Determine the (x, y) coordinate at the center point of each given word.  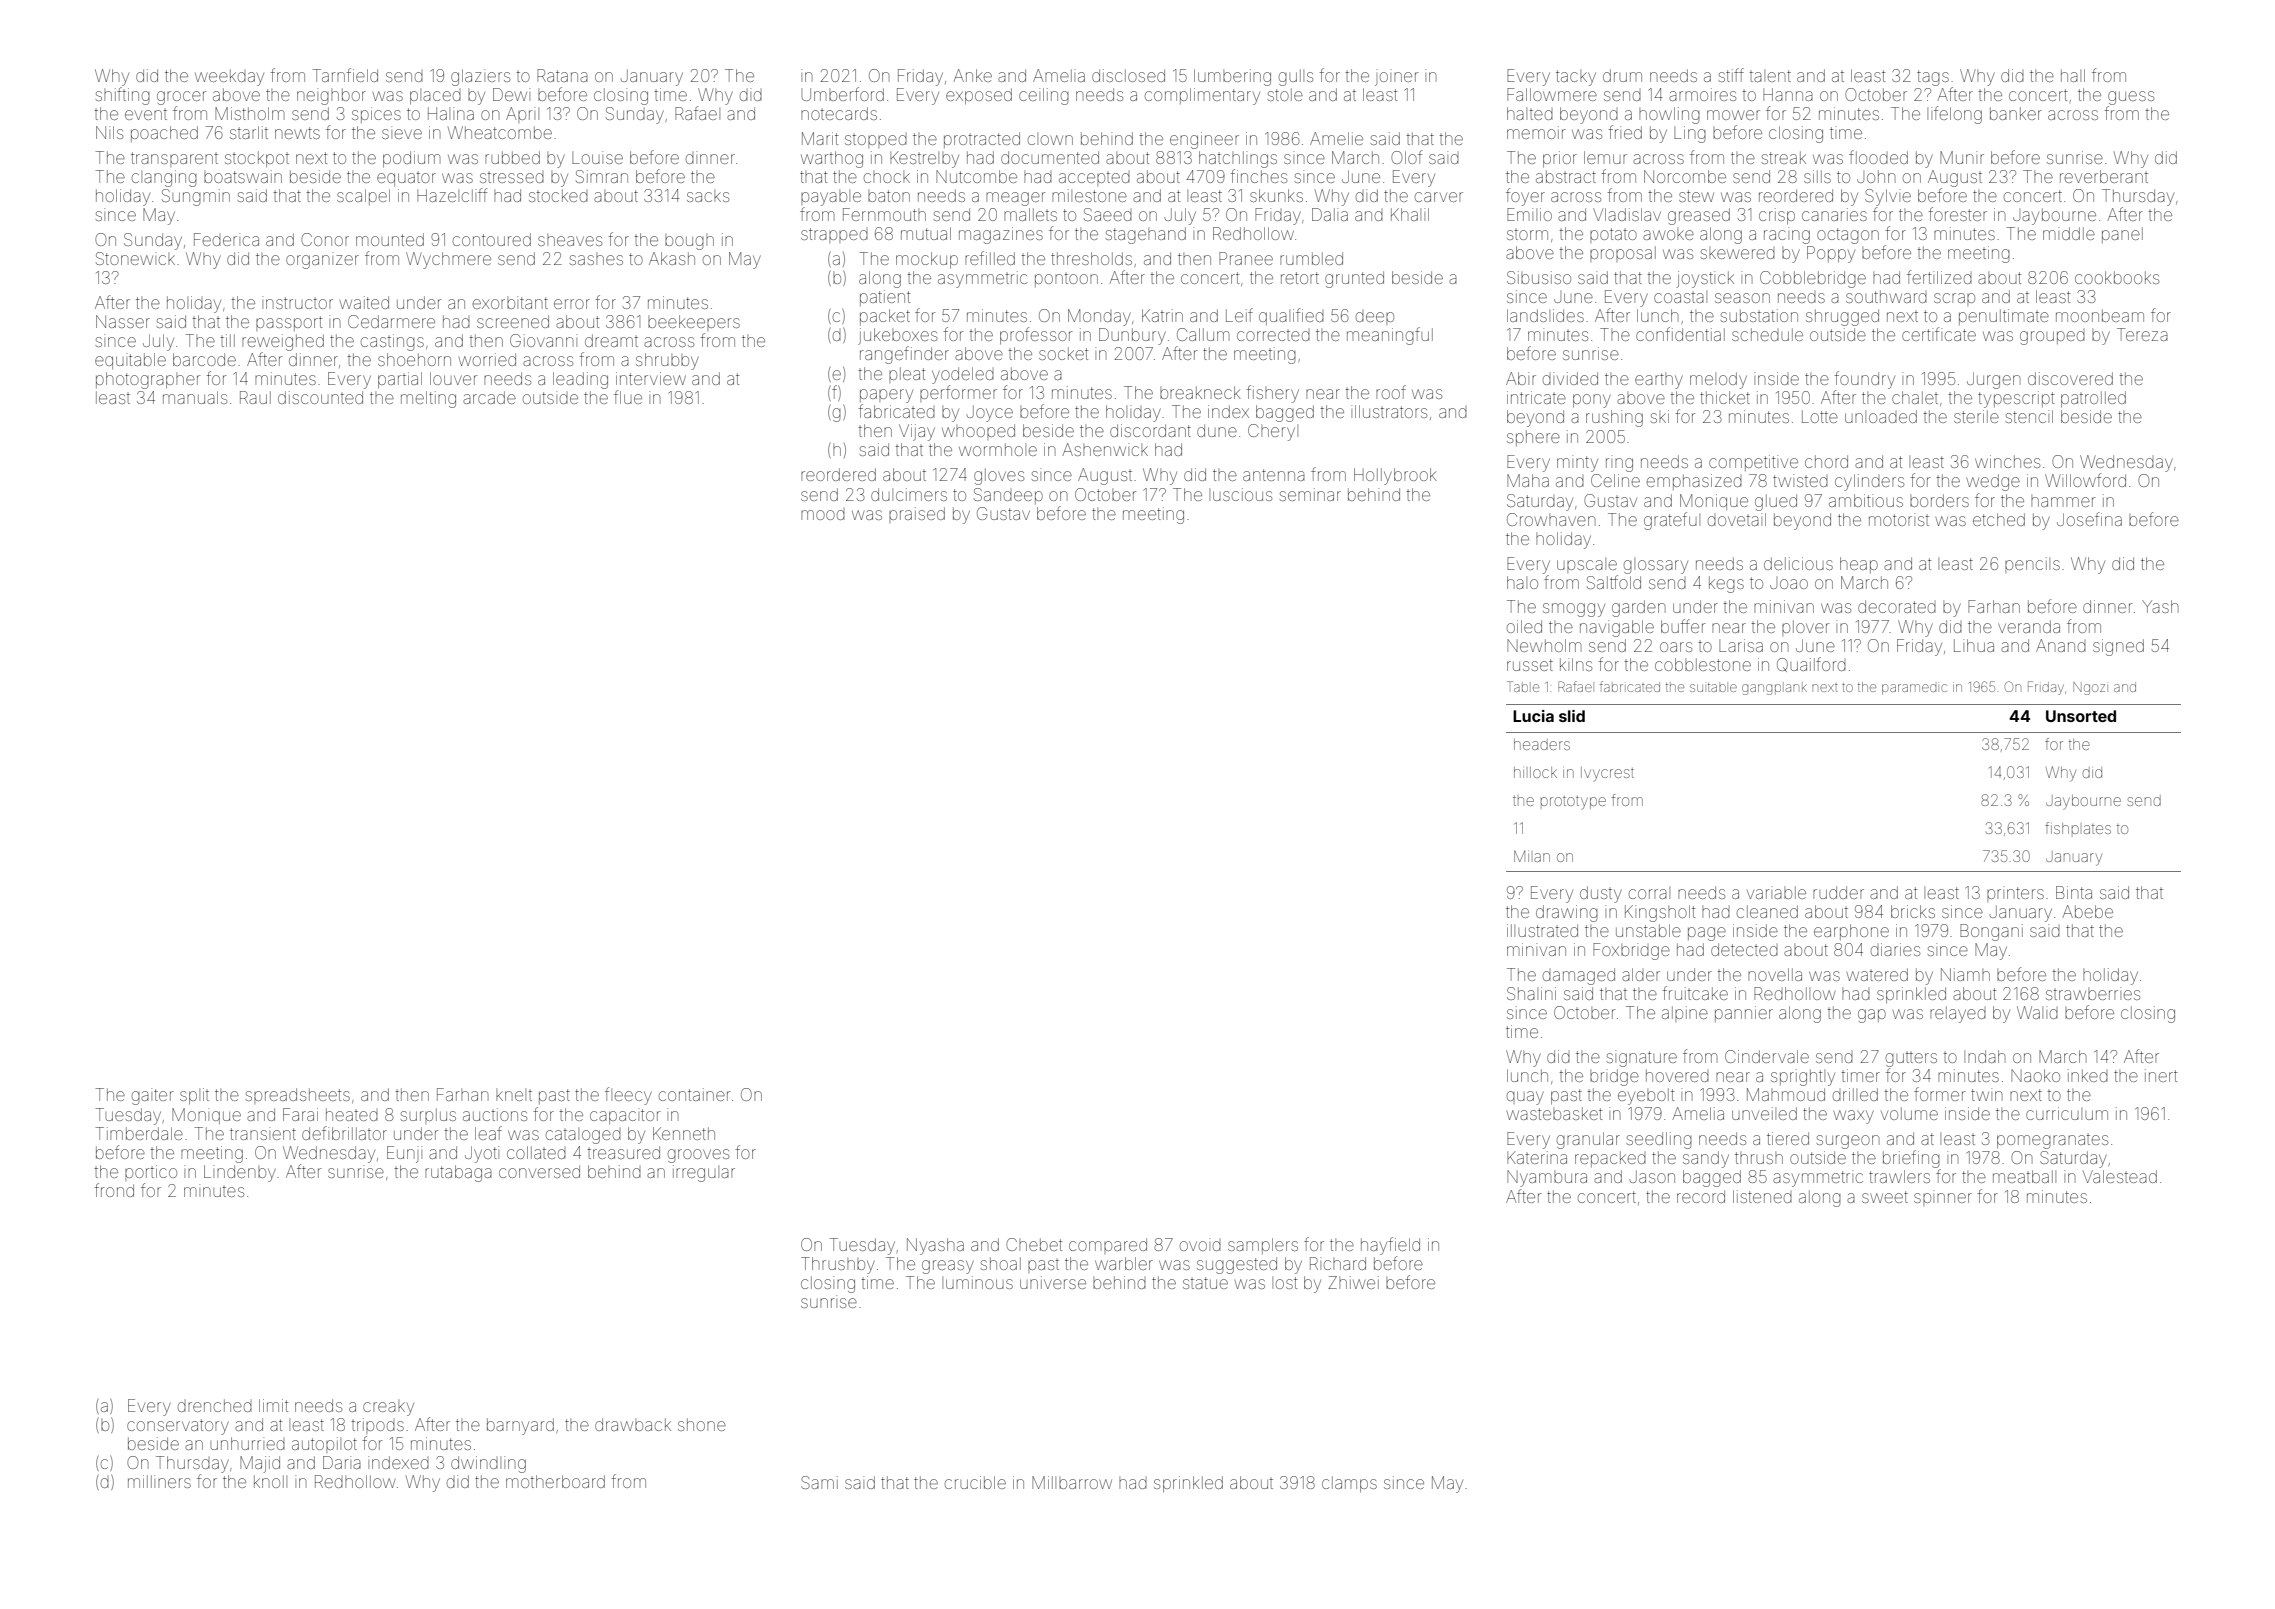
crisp (1777, 216)
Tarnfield (345, 75)
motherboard (555, 1481)
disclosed (1128, 75)
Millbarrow (1072, 1482)
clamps (1349, 1484)
